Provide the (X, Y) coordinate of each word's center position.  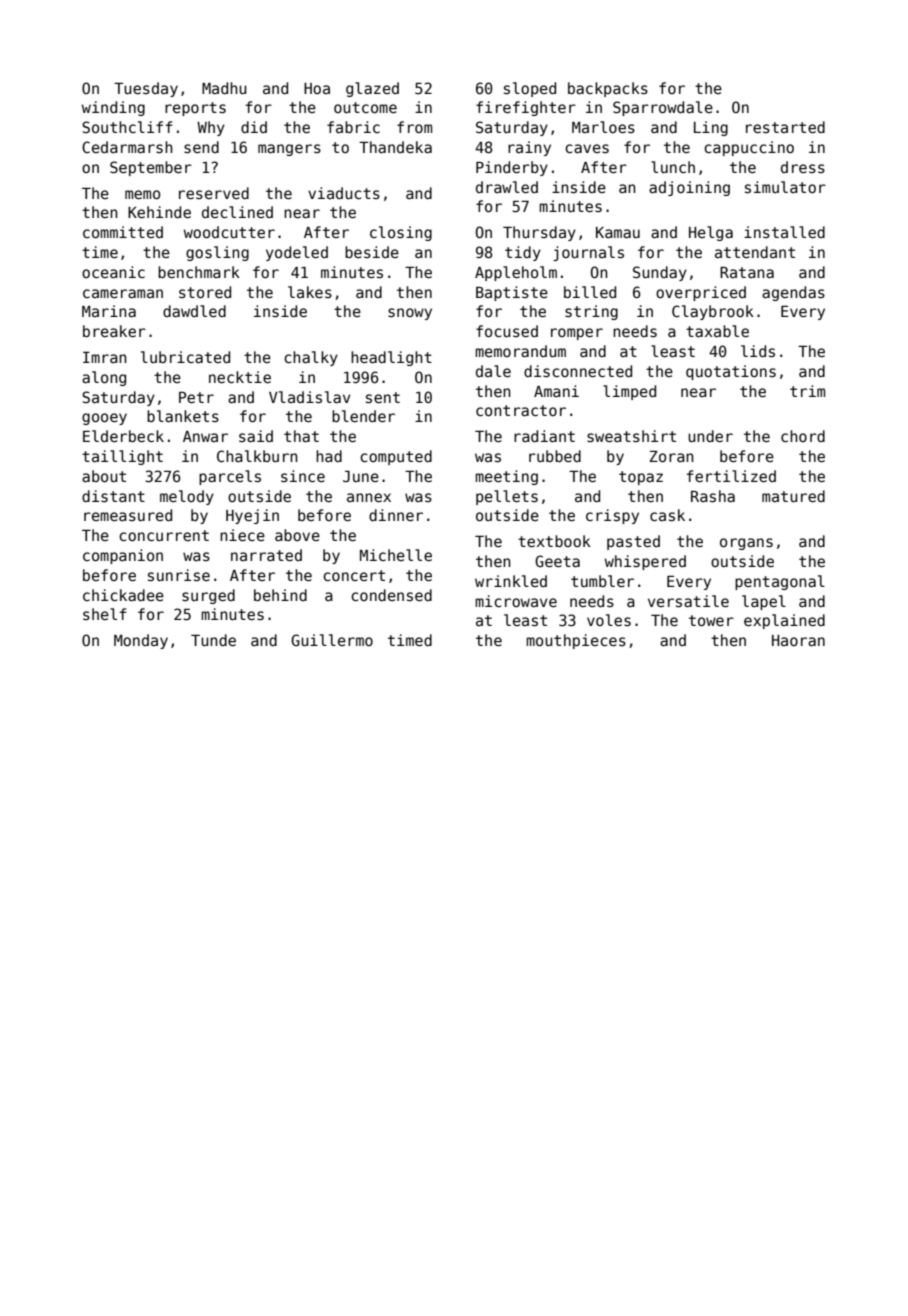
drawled (507, 187)
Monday (141, 641)
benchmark (199, 272)
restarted (785, 127)
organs (746, 544)
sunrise (179, 575)
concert (354, 575)
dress (803, 167)
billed (590, 292)
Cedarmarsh (127, 147)
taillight (122, 457)
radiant (544, 436)
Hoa (317, 88)
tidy (523, 253)
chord (803, 436)
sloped (530, 89)
